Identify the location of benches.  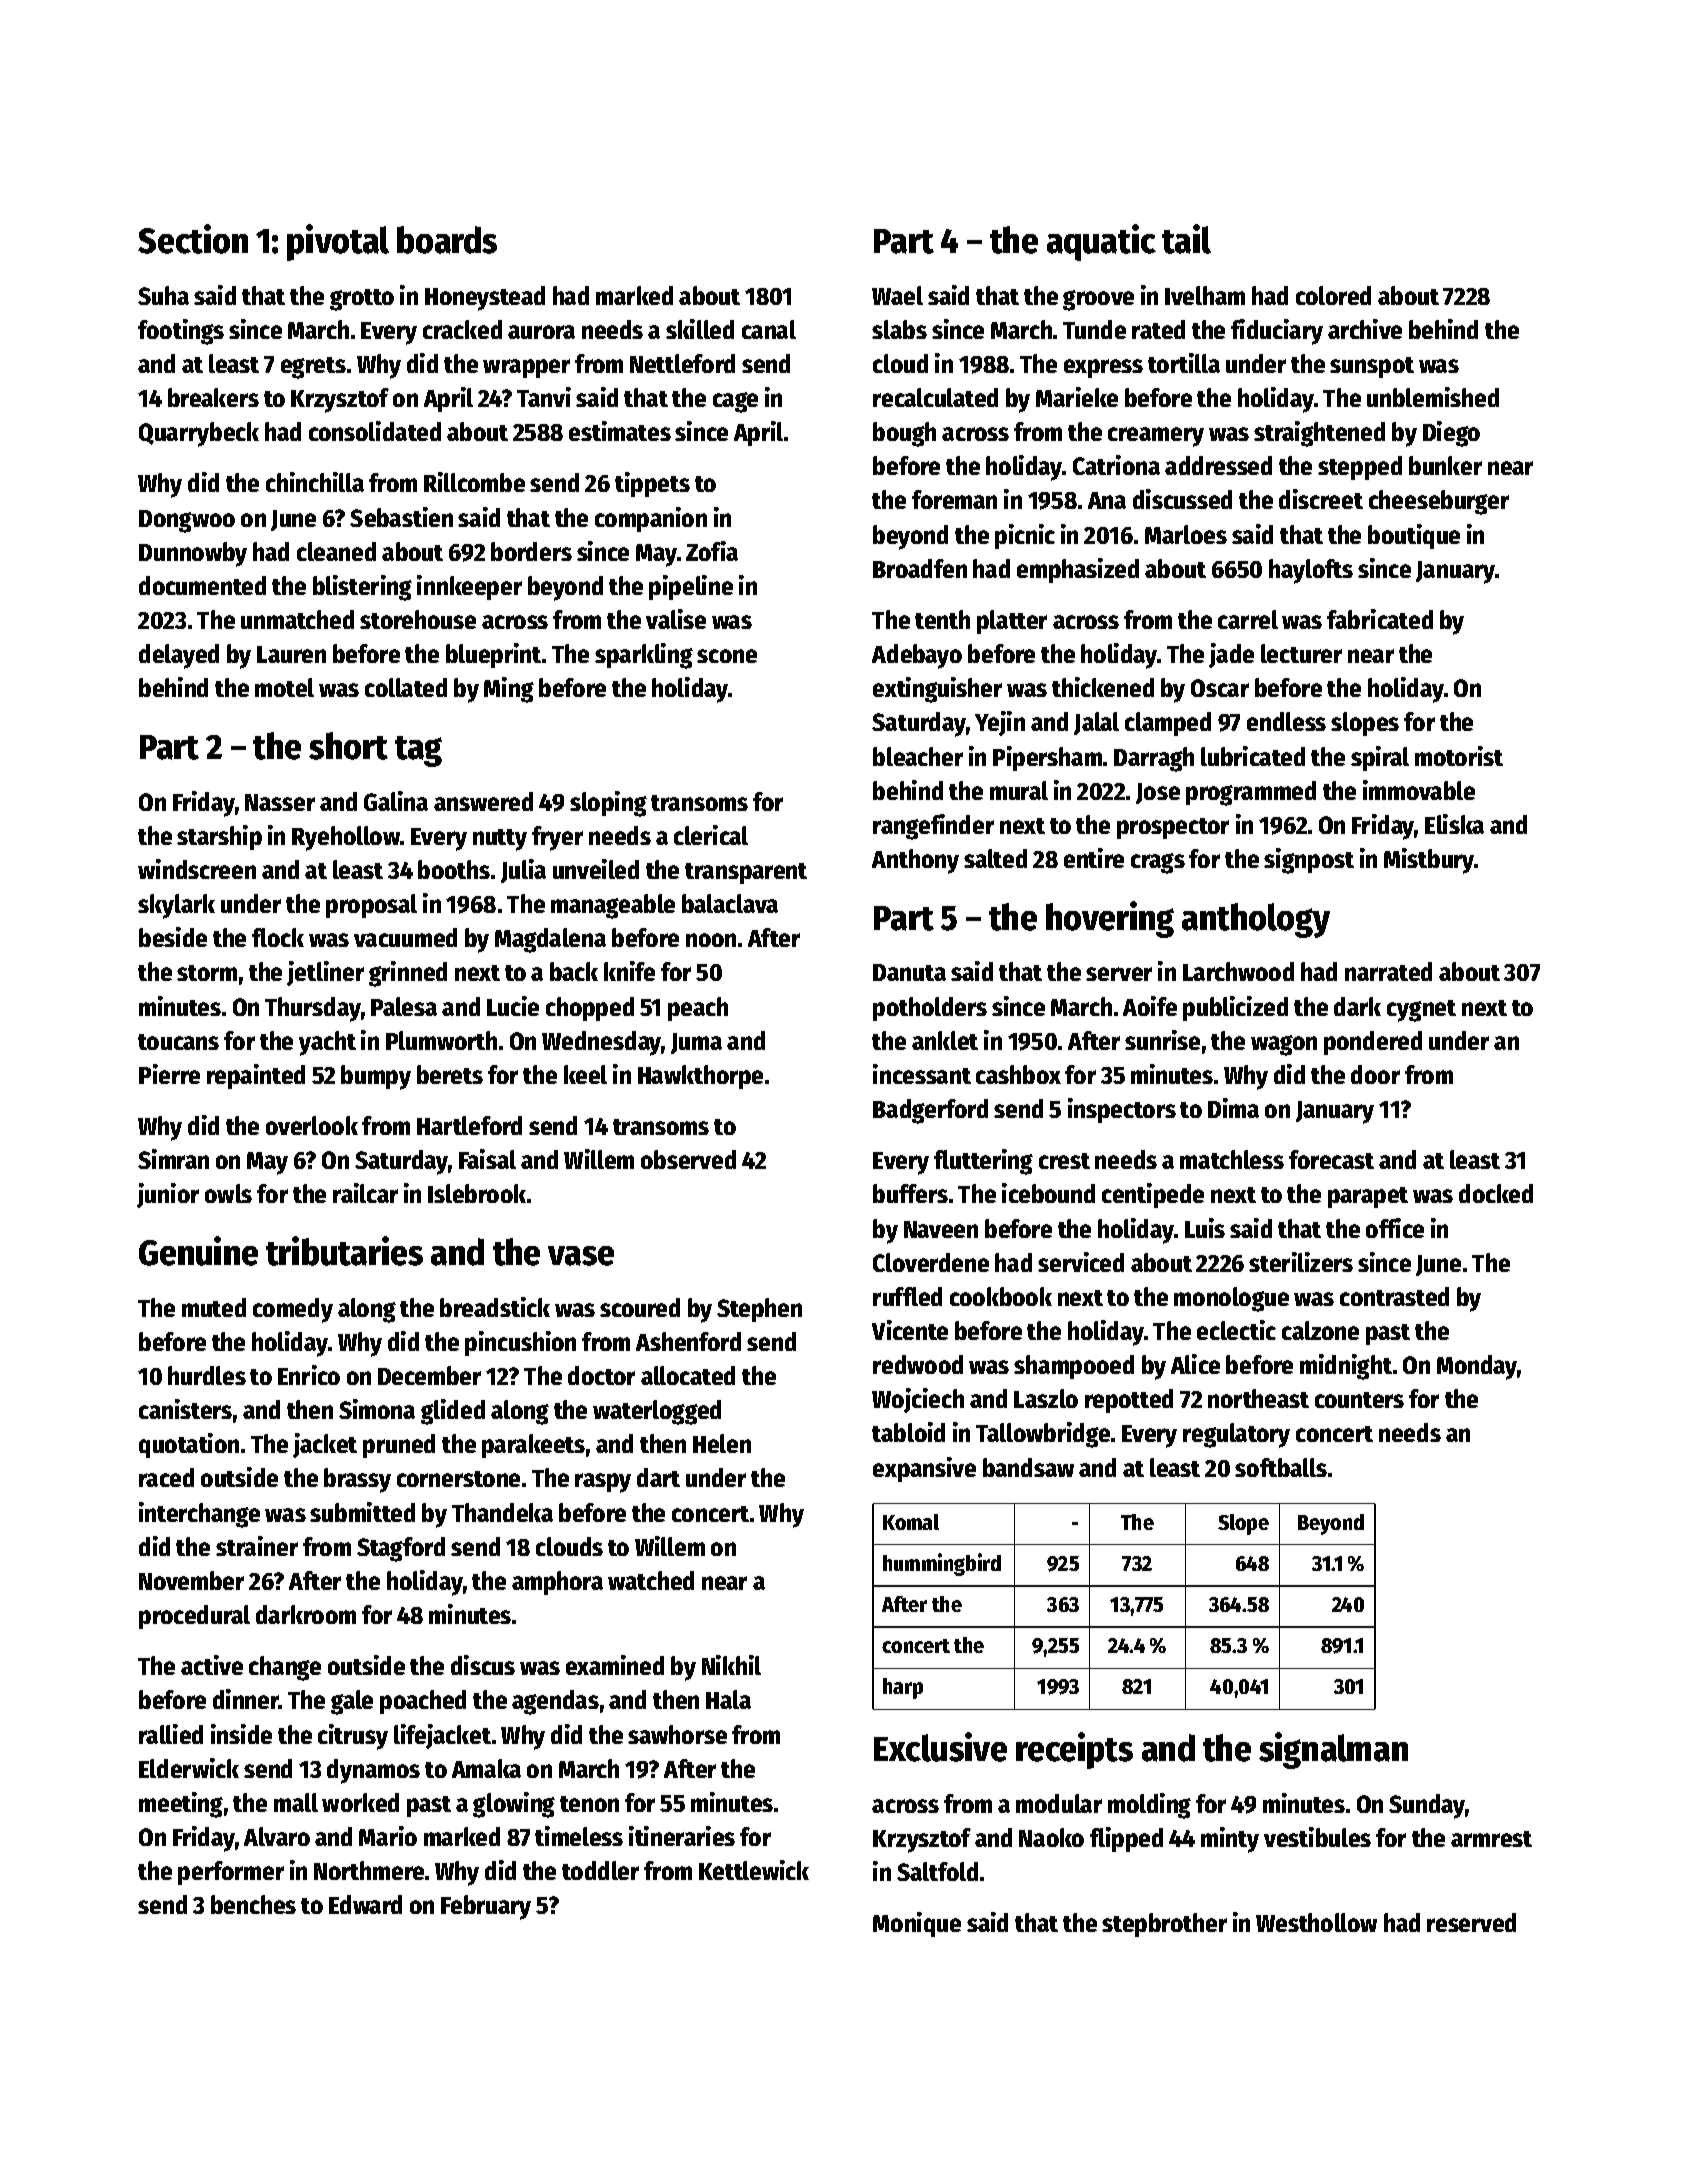
(253, 1904).
